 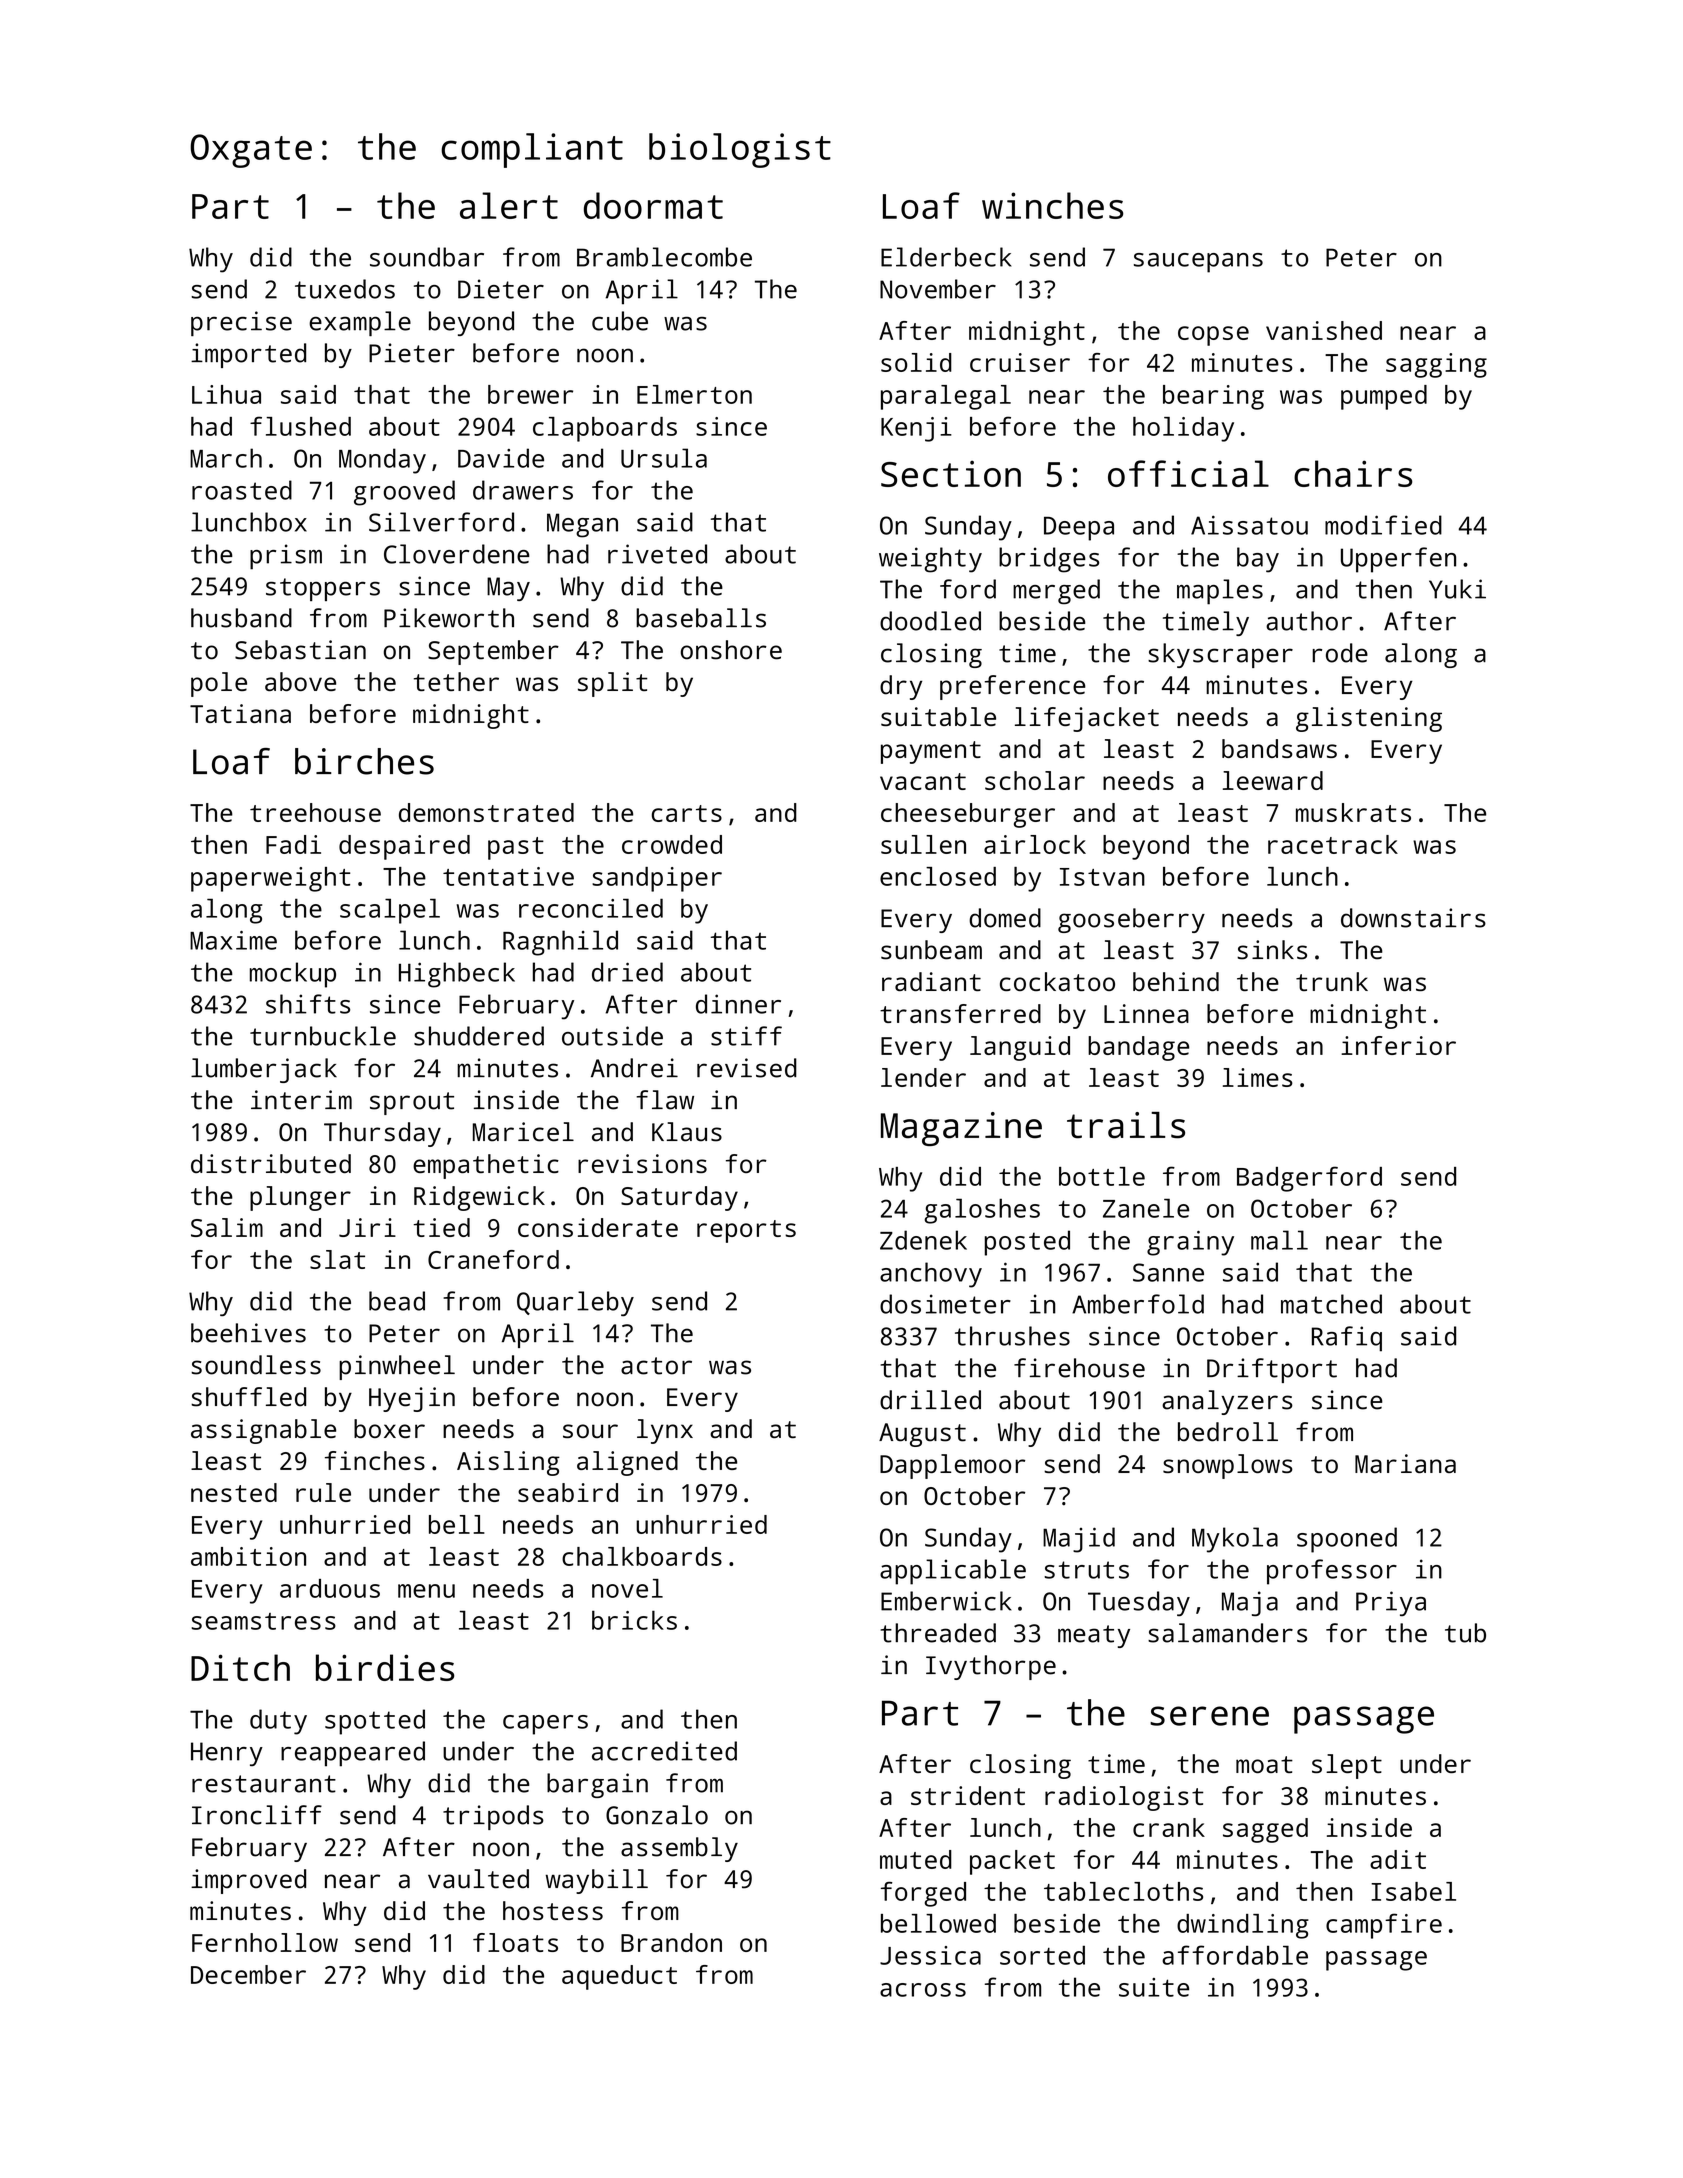 I want to click on Ivythorpe, so click(x=991, y=1667).
